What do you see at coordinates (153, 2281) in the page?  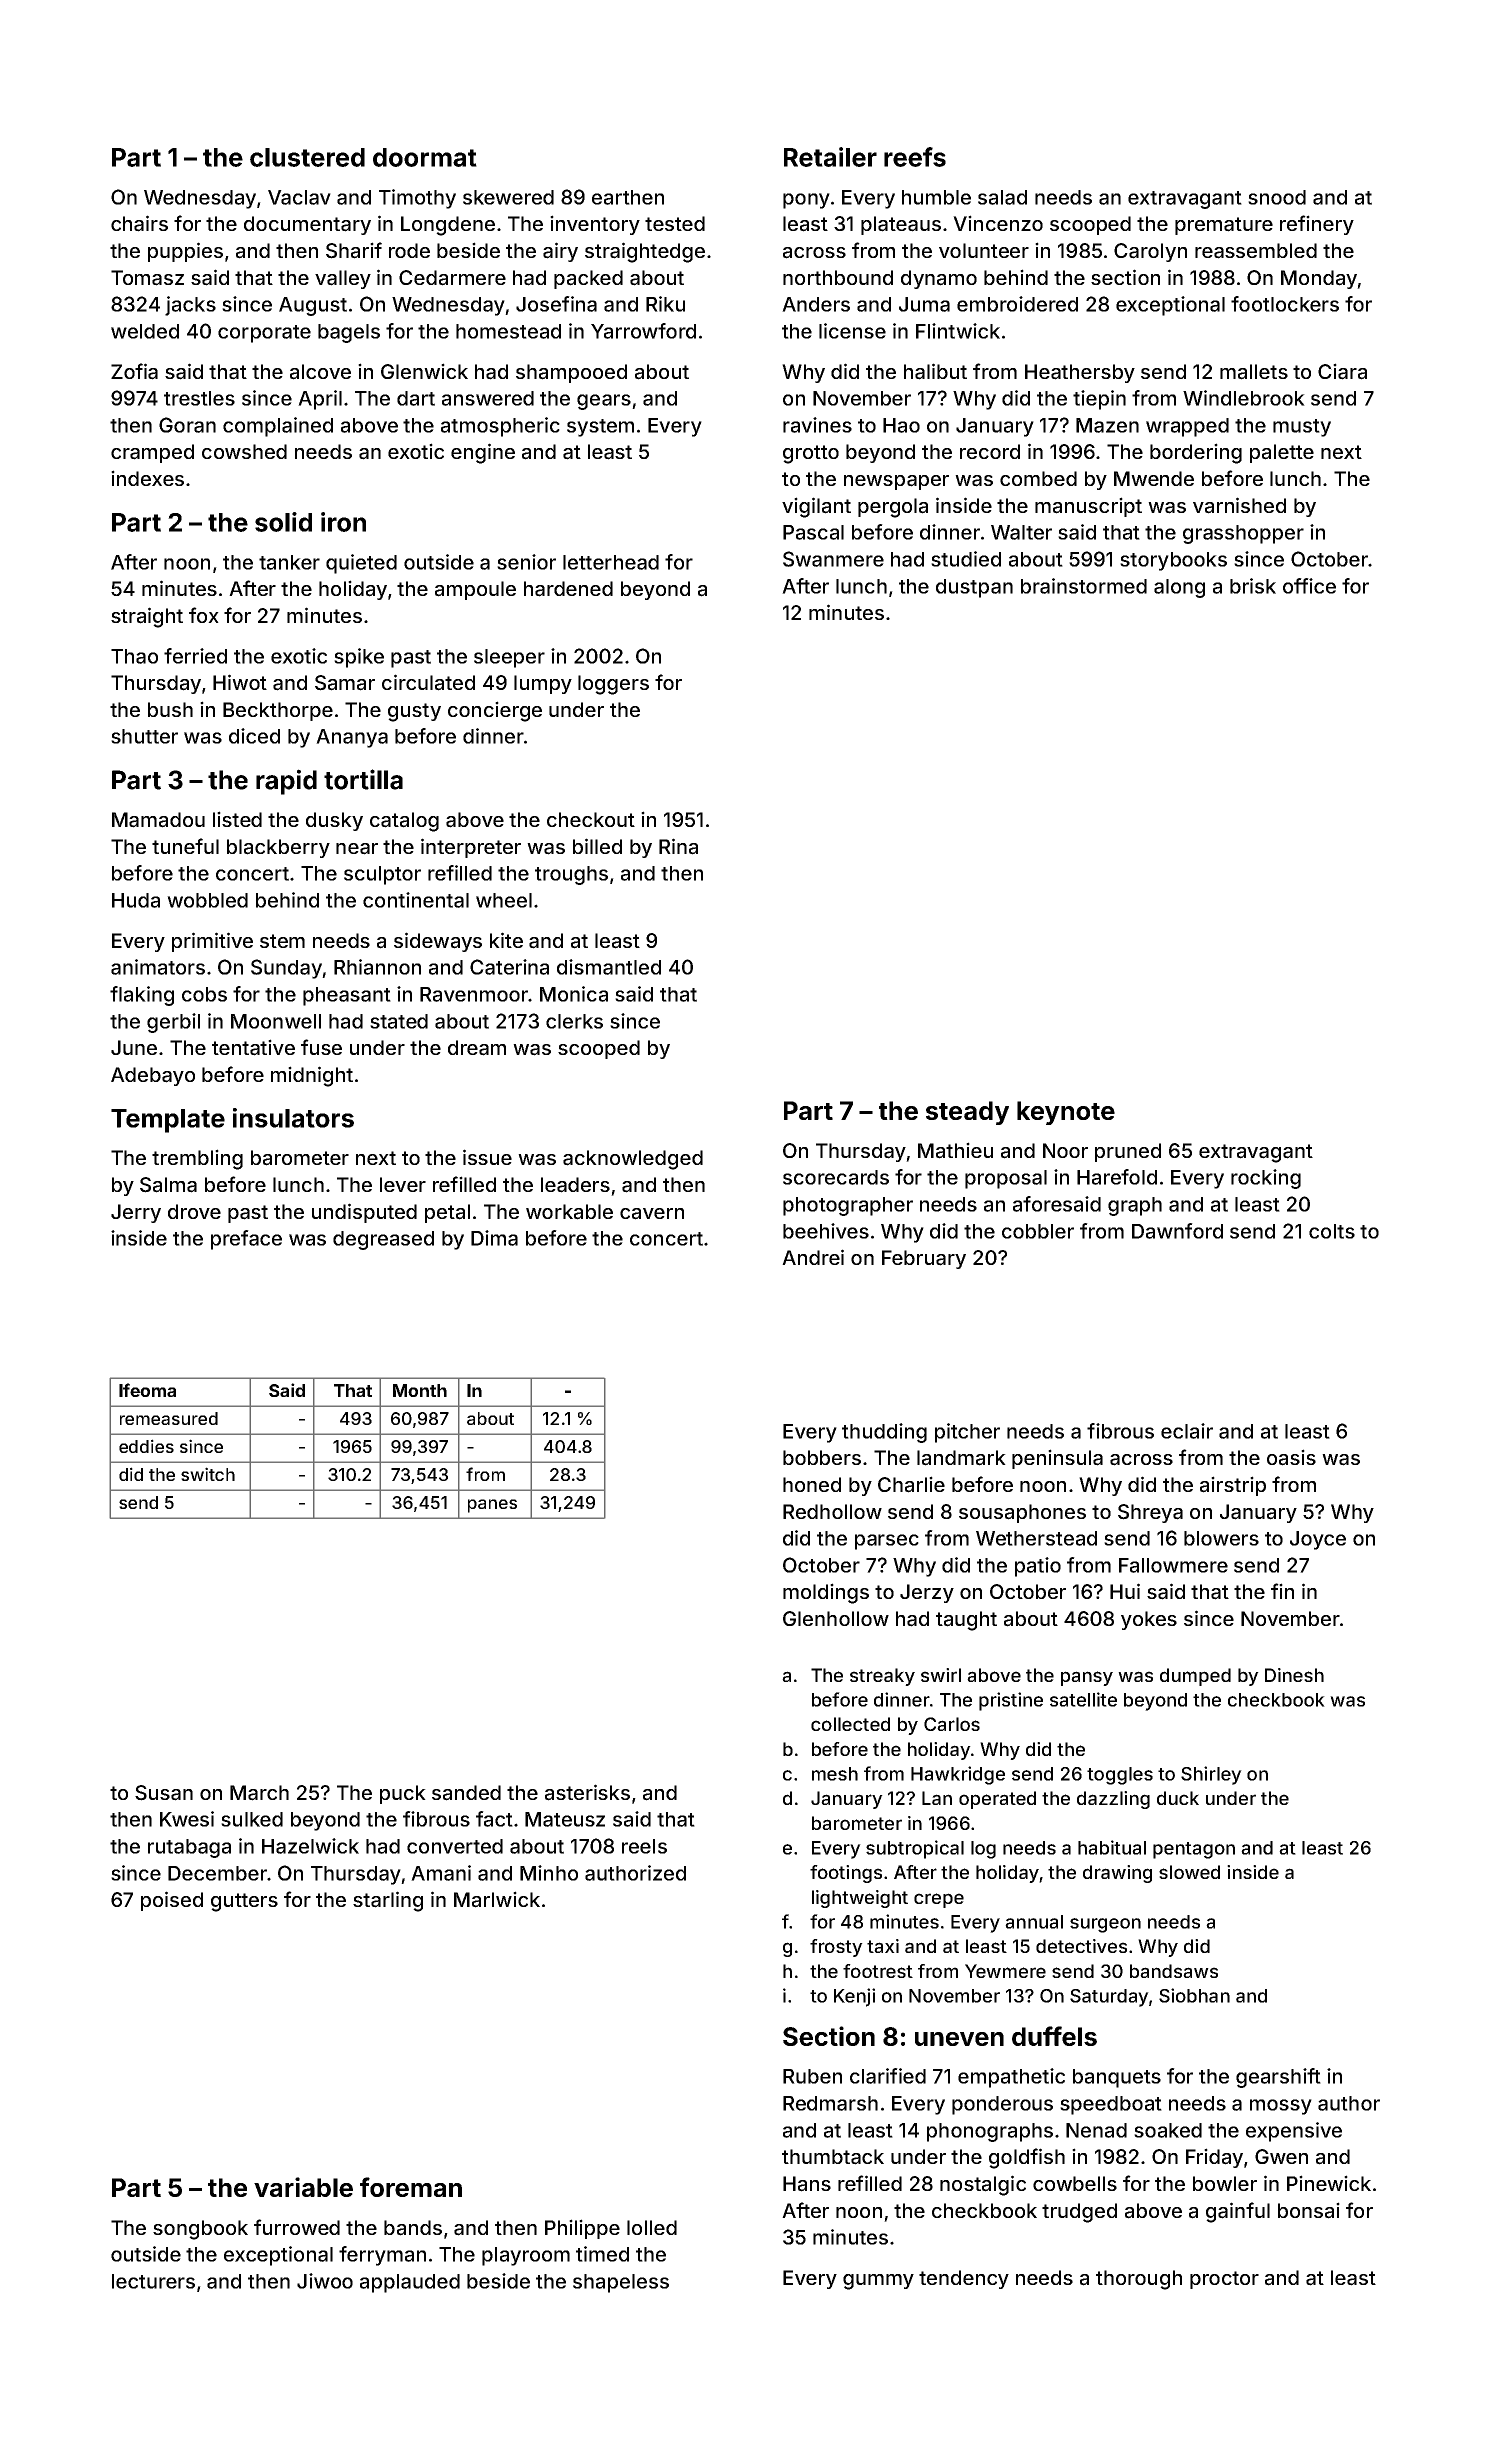 I see `lecturers` at bounding box center [153, 2281].
